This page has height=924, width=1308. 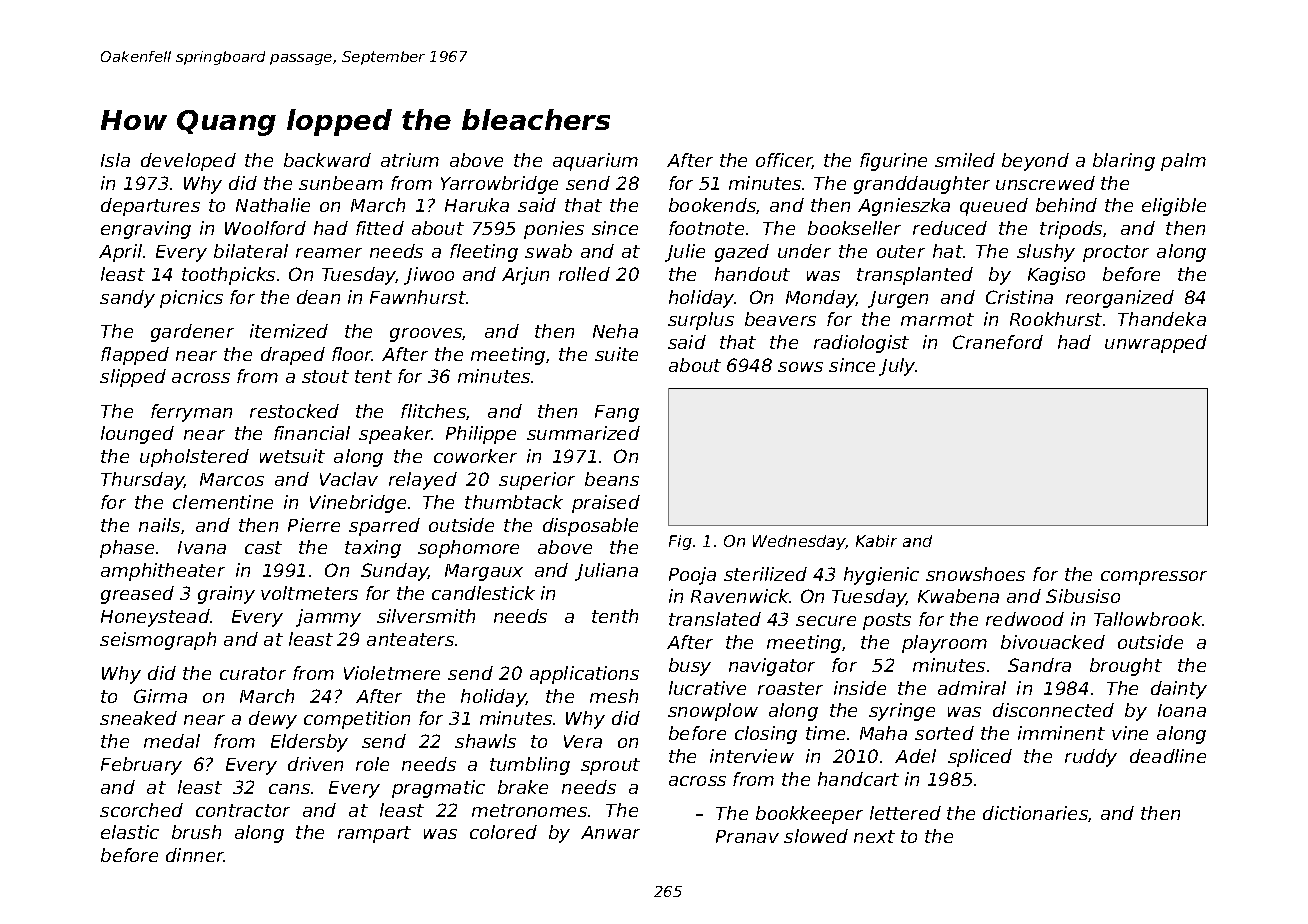 I want to click on dinner, so click(x=195, y=855).
